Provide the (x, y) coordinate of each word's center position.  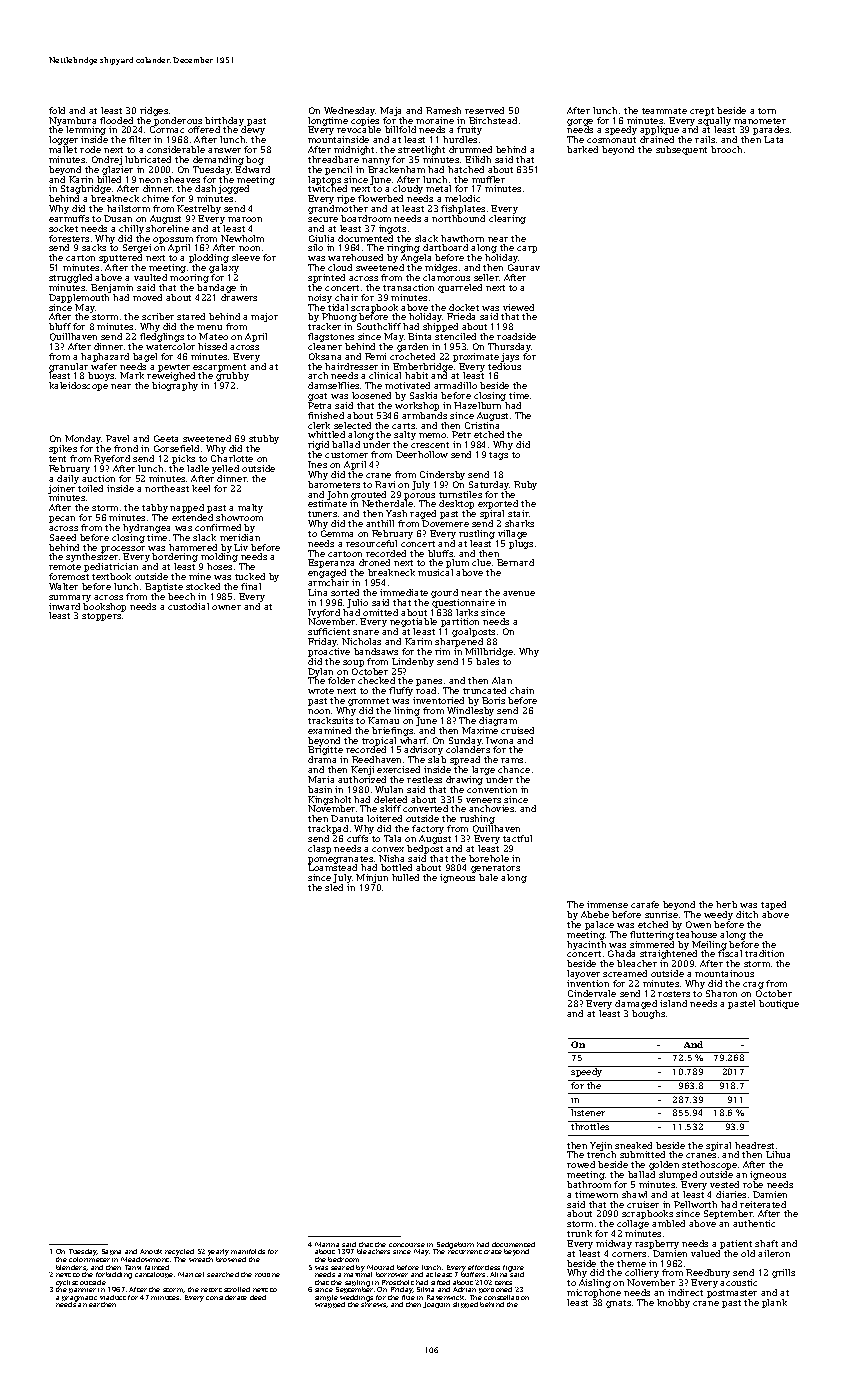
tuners (322, 514)
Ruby (525, 485)
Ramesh (443, 110)
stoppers (101, 617)
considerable (176, 149)
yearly (218, 1252)
